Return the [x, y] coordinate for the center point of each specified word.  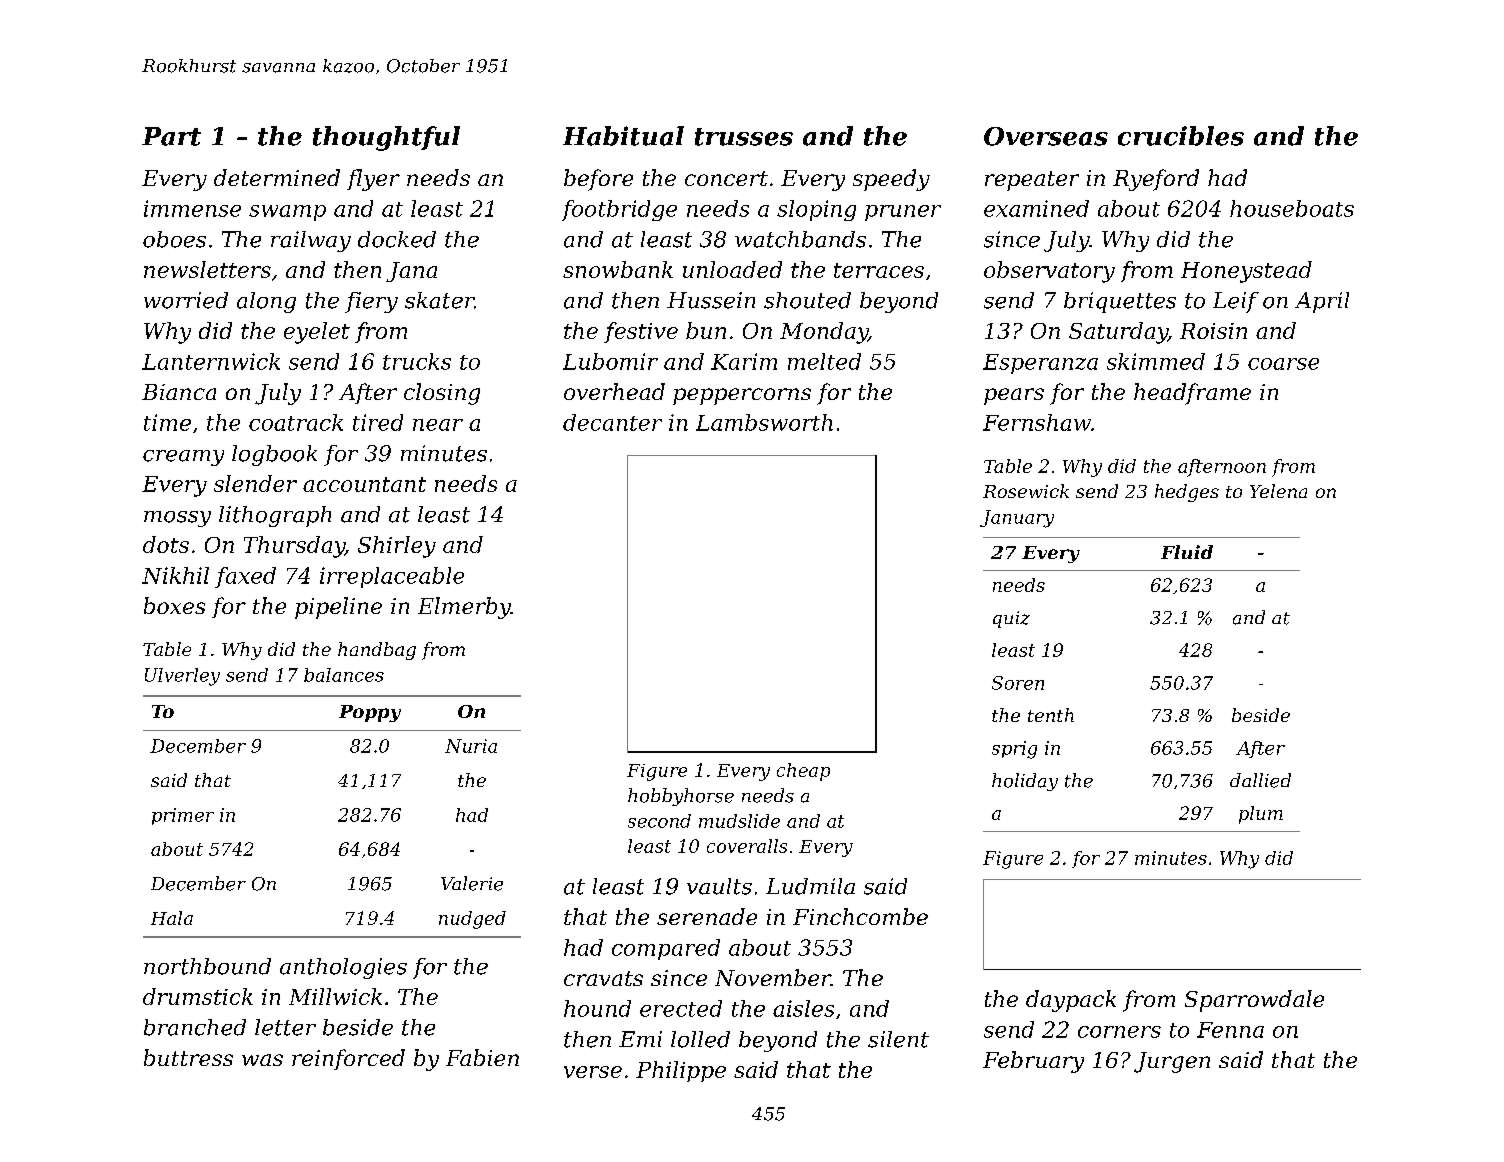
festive [641, 332]
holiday [1025, 782]
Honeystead [1246, 272]
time [167, 422]
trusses [744, 137]
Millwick [335, 996]
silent [898, 1039]
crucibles [1181, 136]
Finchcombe [860, 916]
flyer [373, 180]
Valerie [472, 883]
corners [1119, 1032]
